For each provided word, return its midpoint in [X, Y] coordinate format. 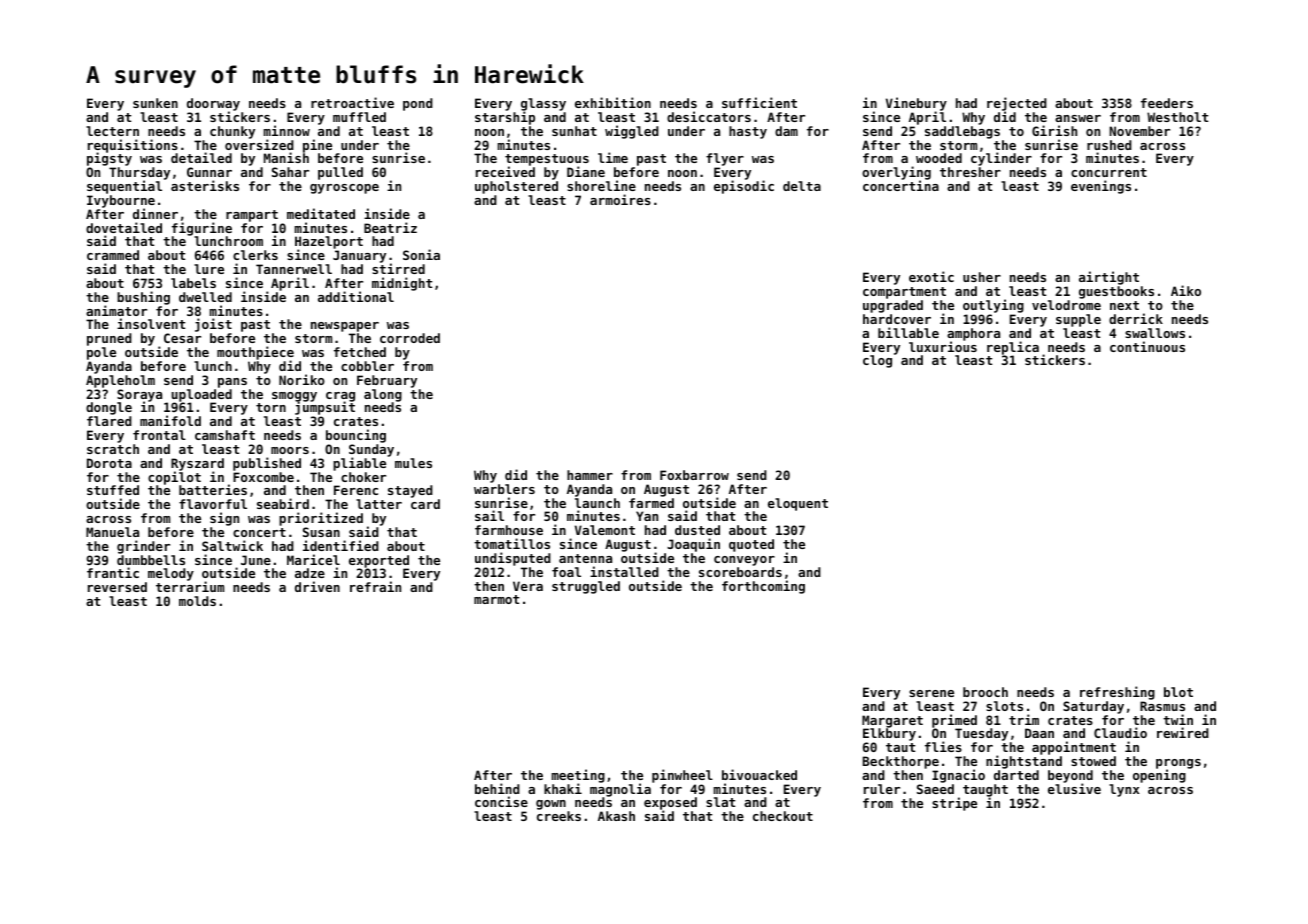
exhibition [613, 102]
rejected [1017, 104]
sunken [155, 103]
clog [877, 361]
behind [497, 788]
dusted [697, 530]
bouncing [356, 436]
